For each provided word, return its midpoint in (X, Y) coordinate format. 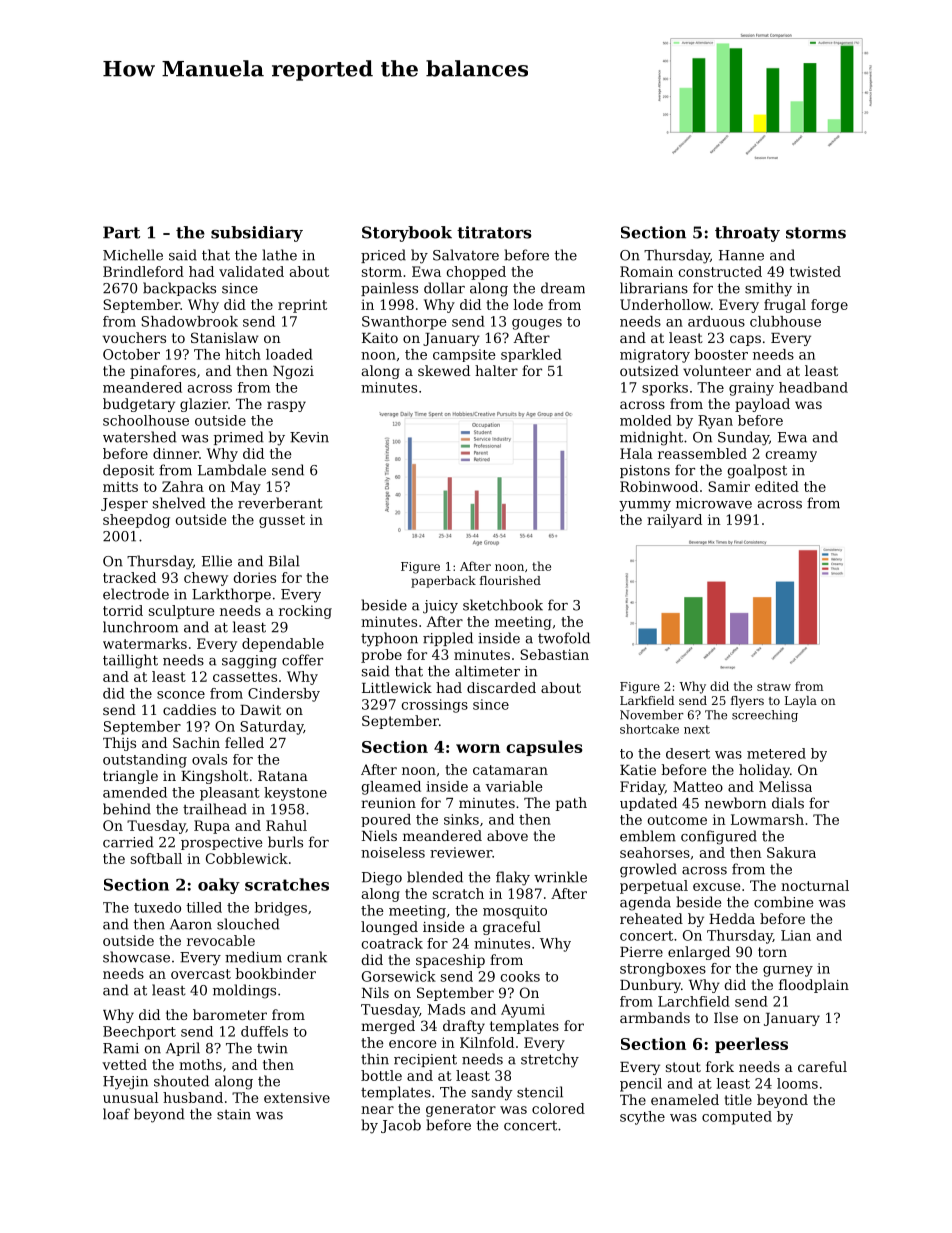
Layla (801, 702)
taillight (130, 661)
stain (234, 1114)
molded (646, 420)
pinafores (163, 372)
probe (381, 656)
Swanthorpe (404, 323)
